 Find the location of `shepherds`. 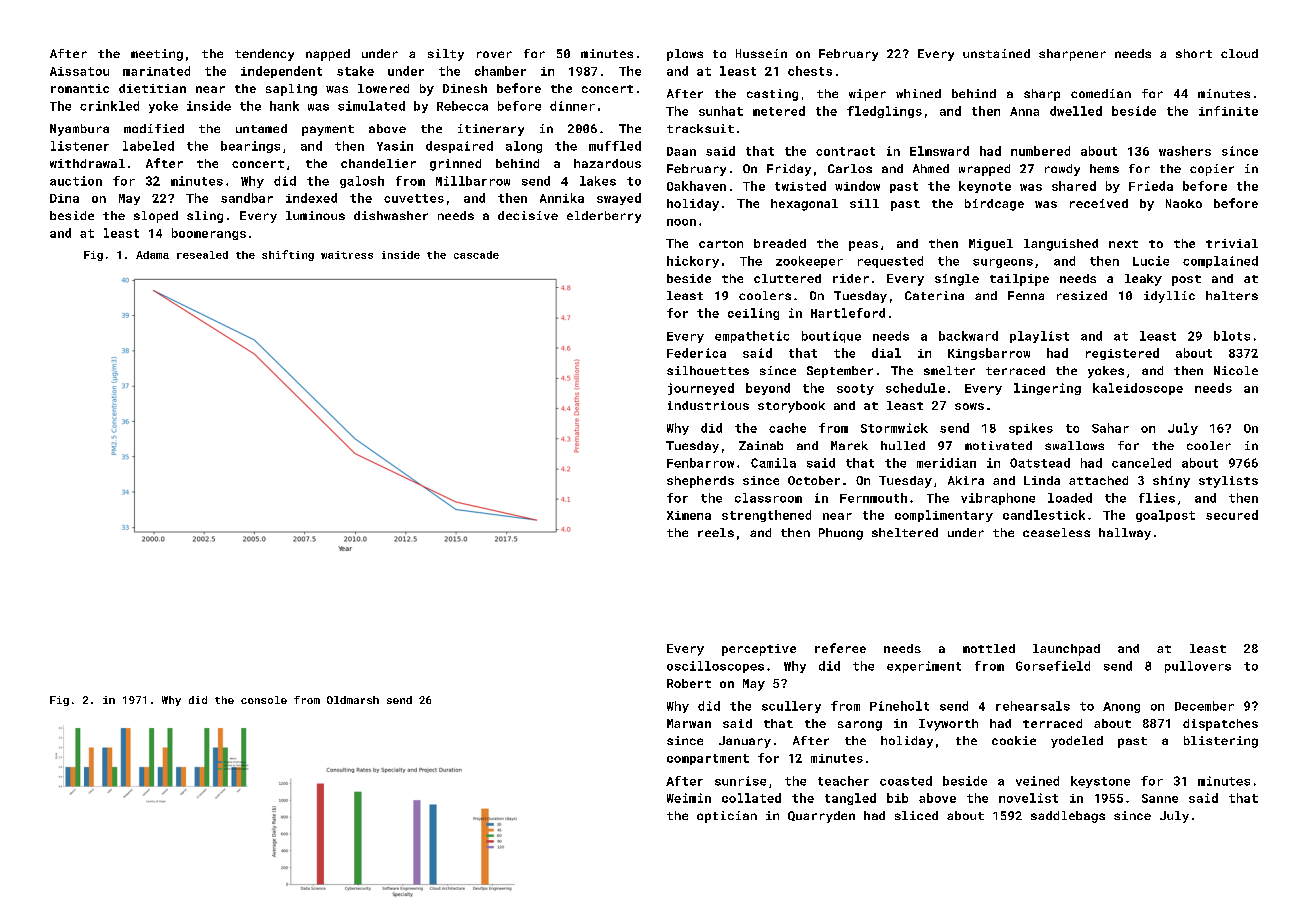

shepherds is located at coordinates (700, 482).
